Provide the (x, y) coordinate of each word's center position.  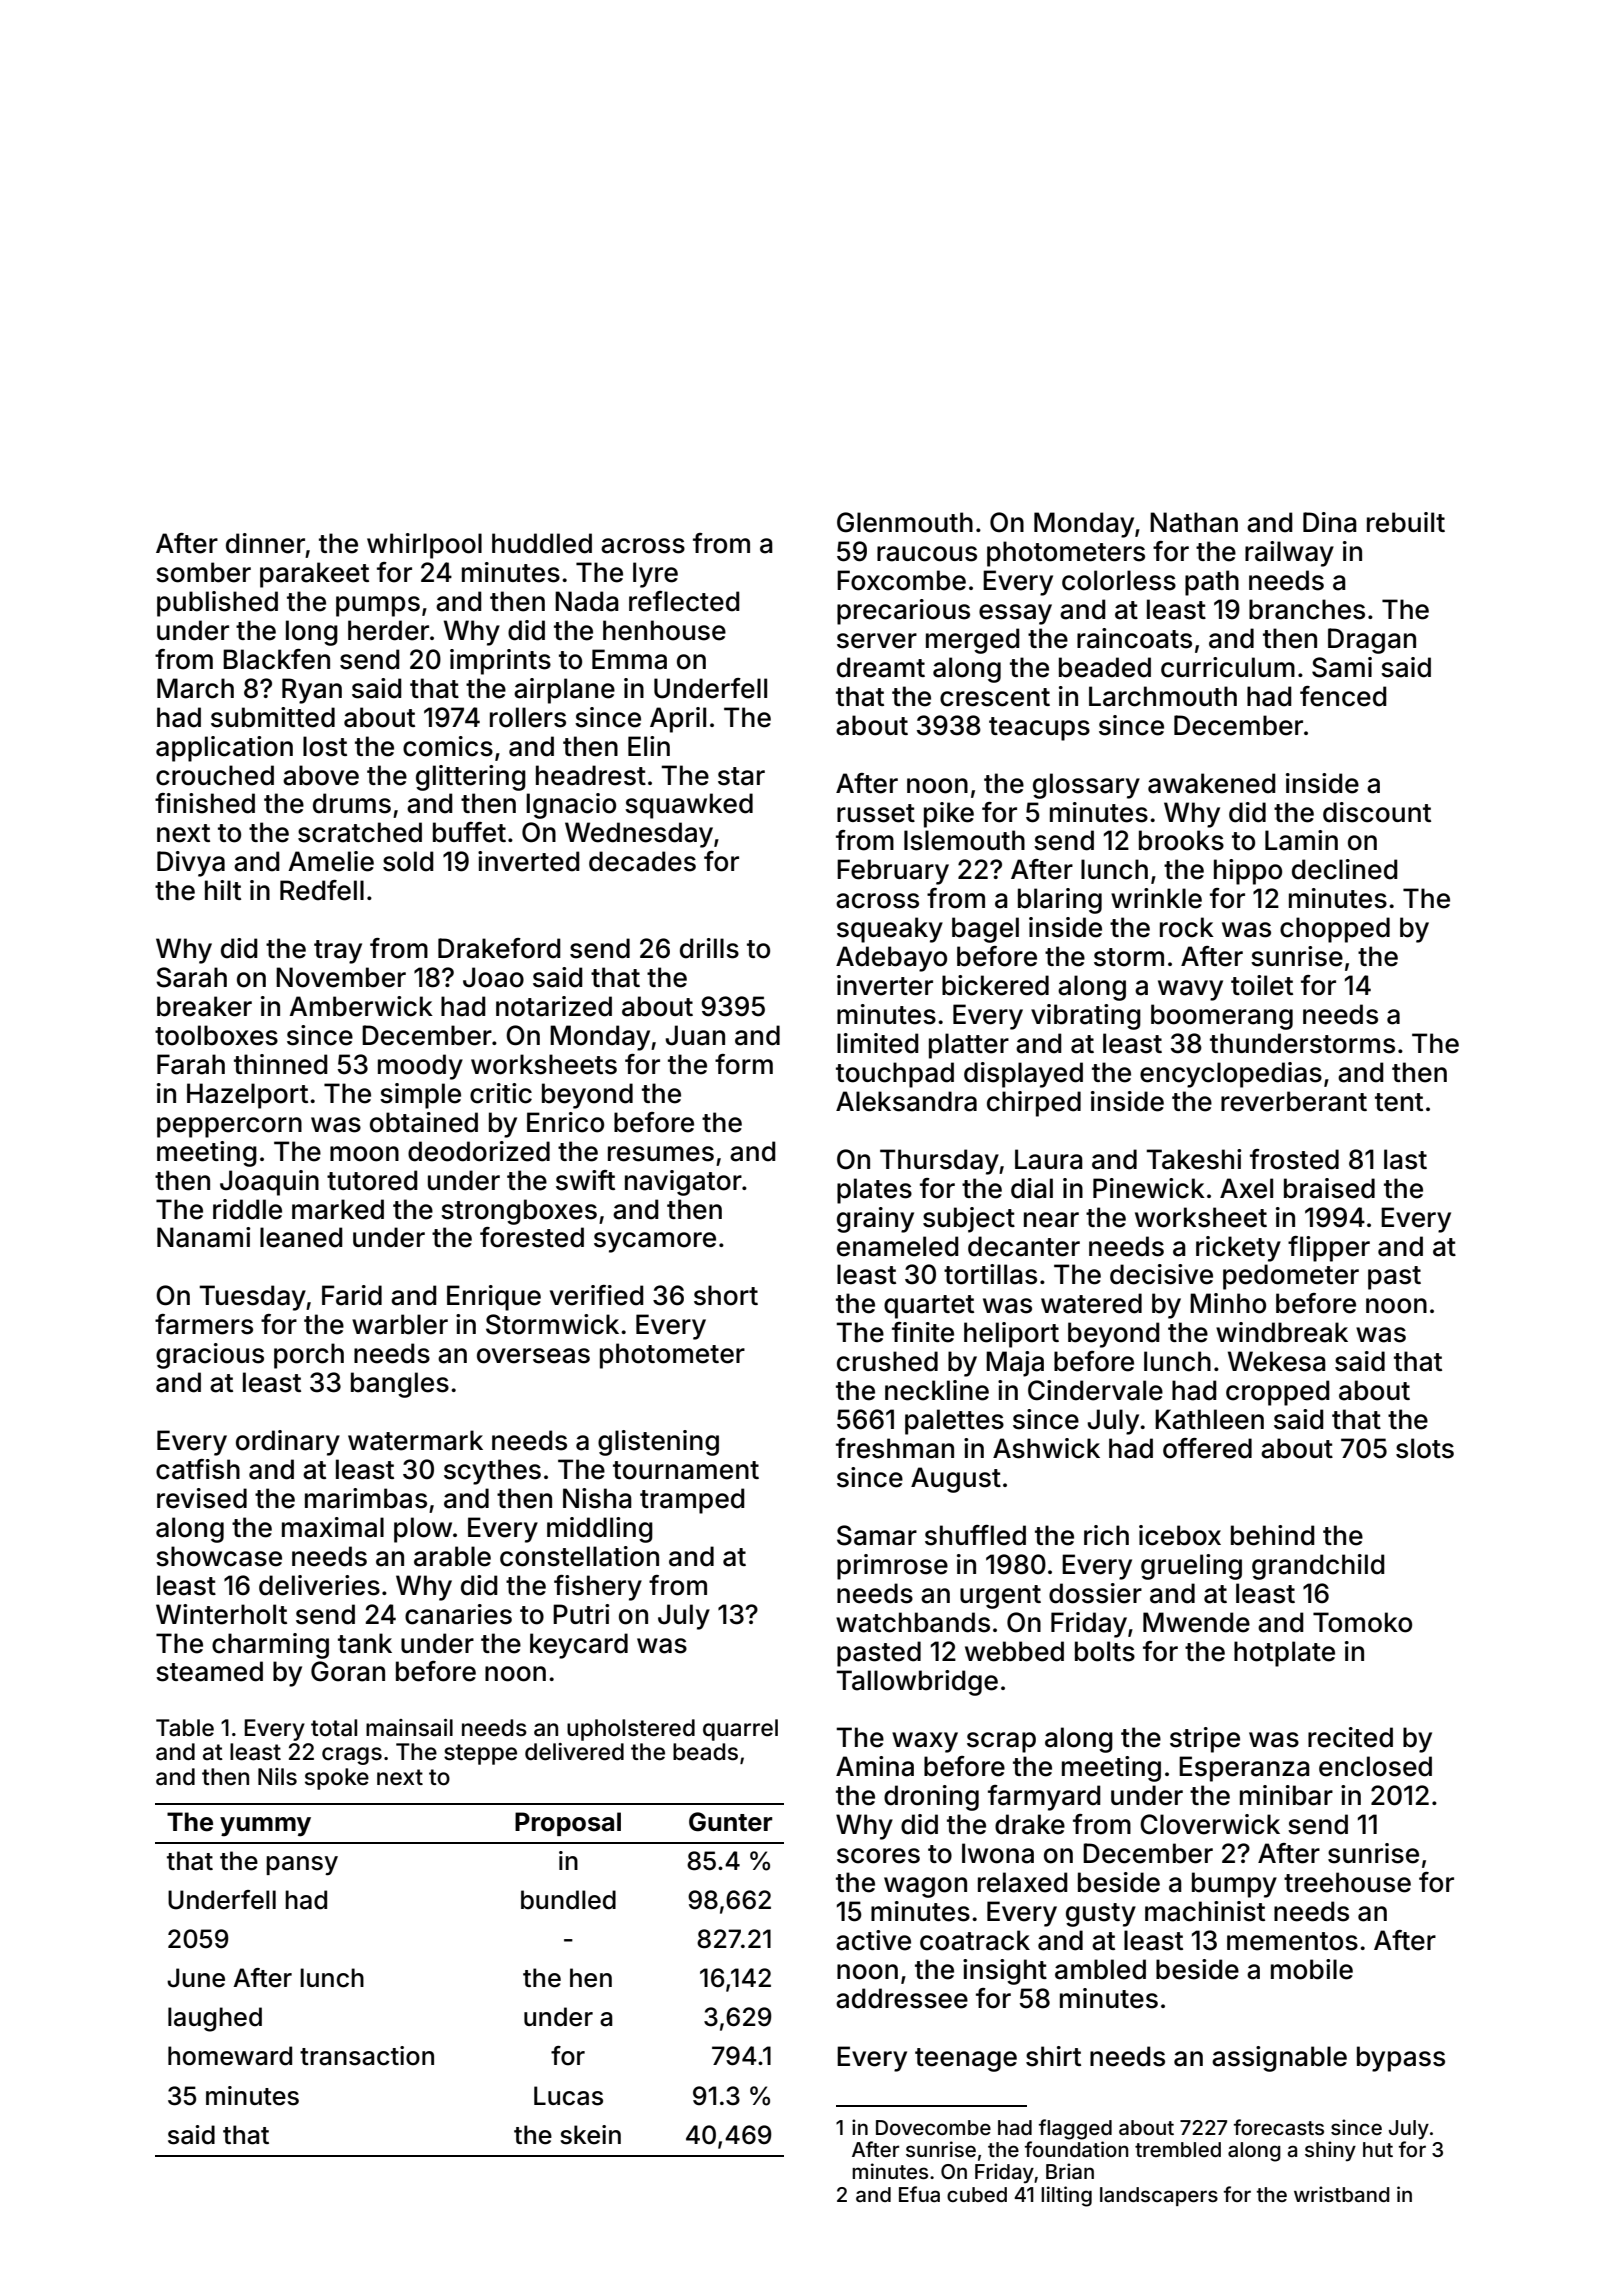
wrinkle (1156, 898)
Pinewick (1149, 1188)
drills (709, 948)
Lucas (568, 2096)
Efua (919, 2194)
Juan (695, 1035)
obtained (424, 1122)
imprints (500, 662)
